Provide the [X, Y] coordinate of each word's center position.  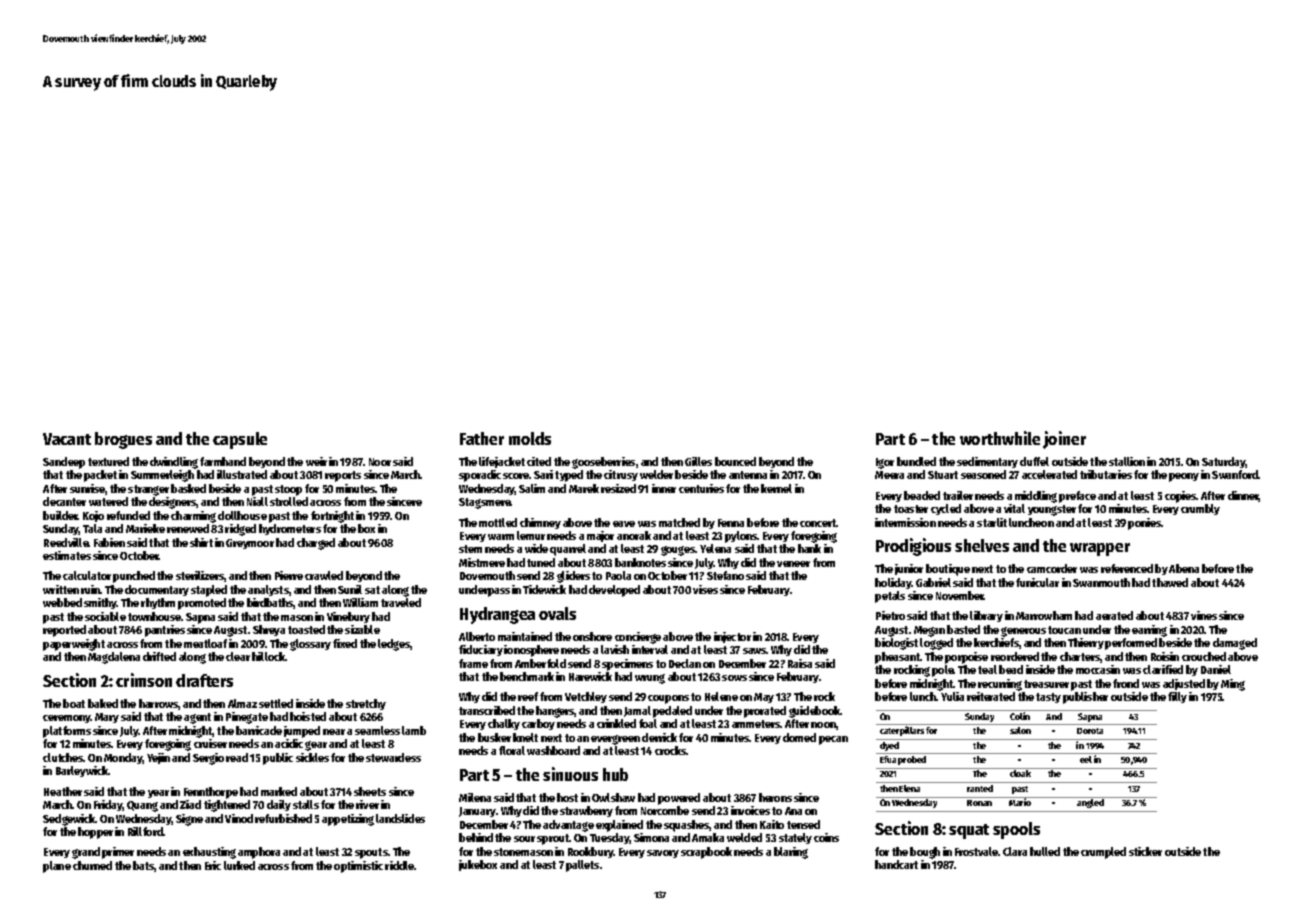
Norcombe [665, 810]
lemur [531, 535]
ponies [1145, 524]
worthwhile [1000, 438]
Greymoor [250, 544]
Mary [107, 718]
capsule [240, 440]
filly [1177, 697]
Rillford [145, 831]
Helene [721, 696]
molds [530, 438]
